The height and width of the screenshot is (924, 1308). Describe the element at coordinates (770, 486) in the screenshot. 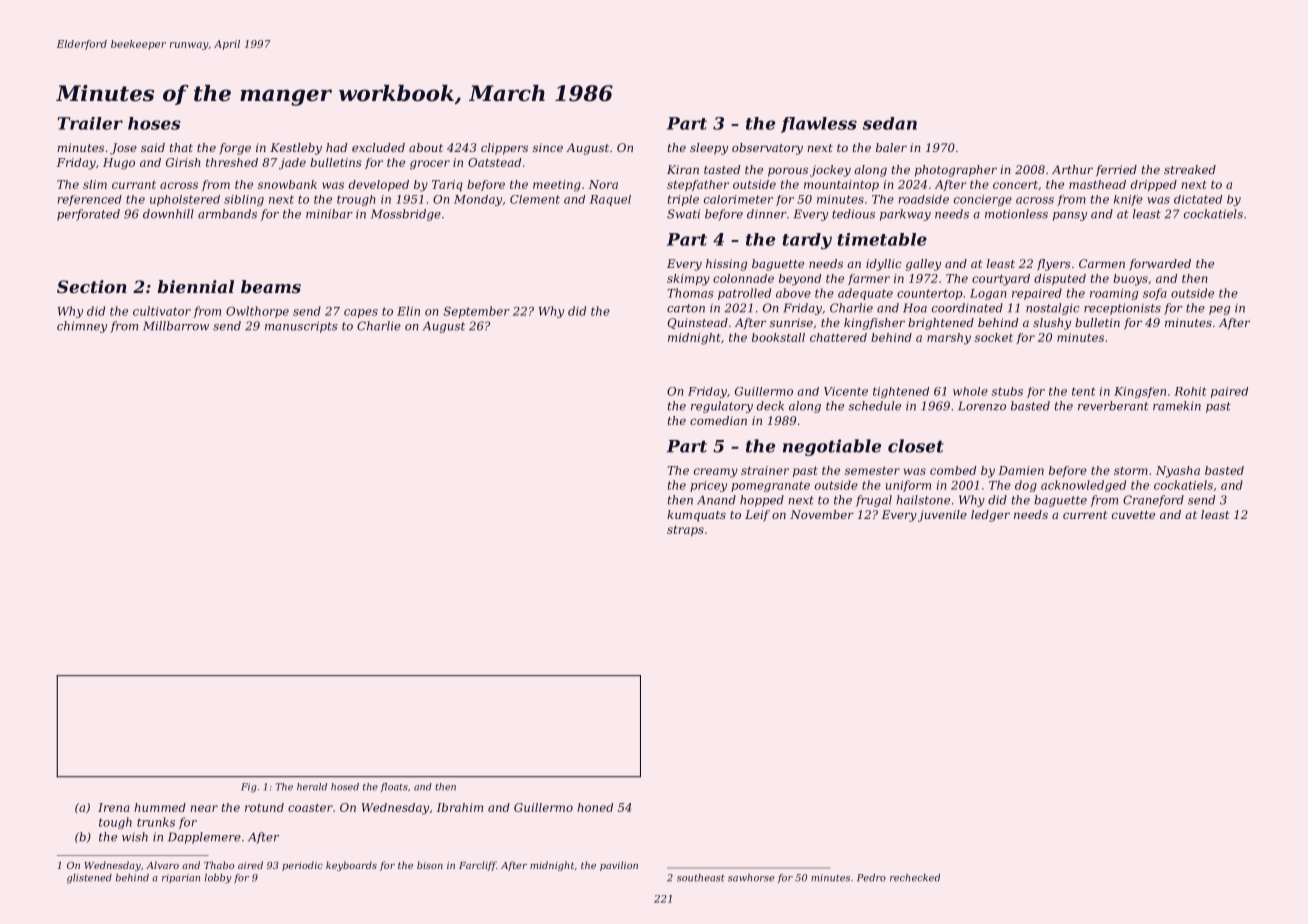

I see `pomegranate` at that location.
